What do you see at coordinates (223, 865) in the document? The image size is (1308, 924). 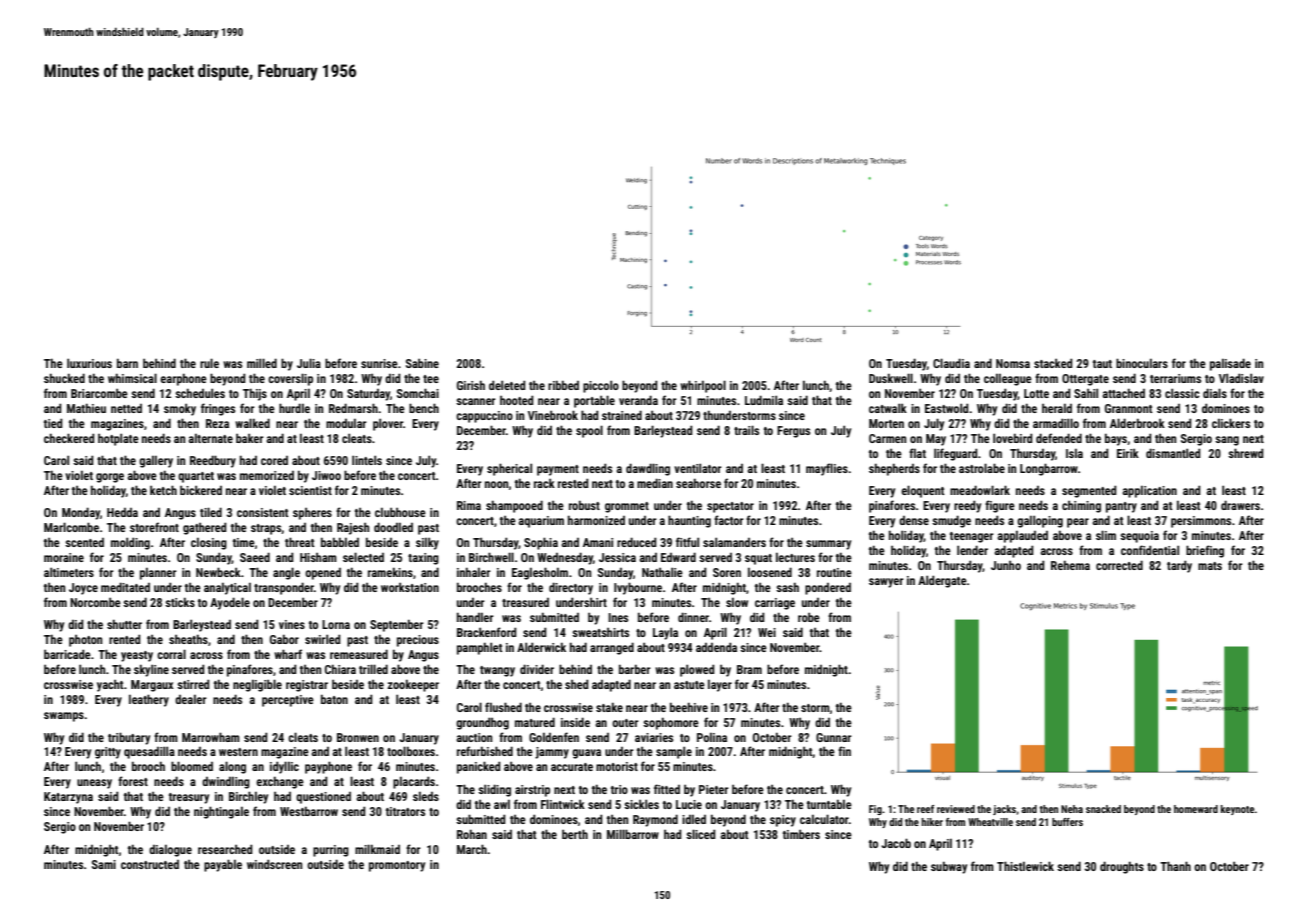 I see `payable` at bounding box center [223, 865].
